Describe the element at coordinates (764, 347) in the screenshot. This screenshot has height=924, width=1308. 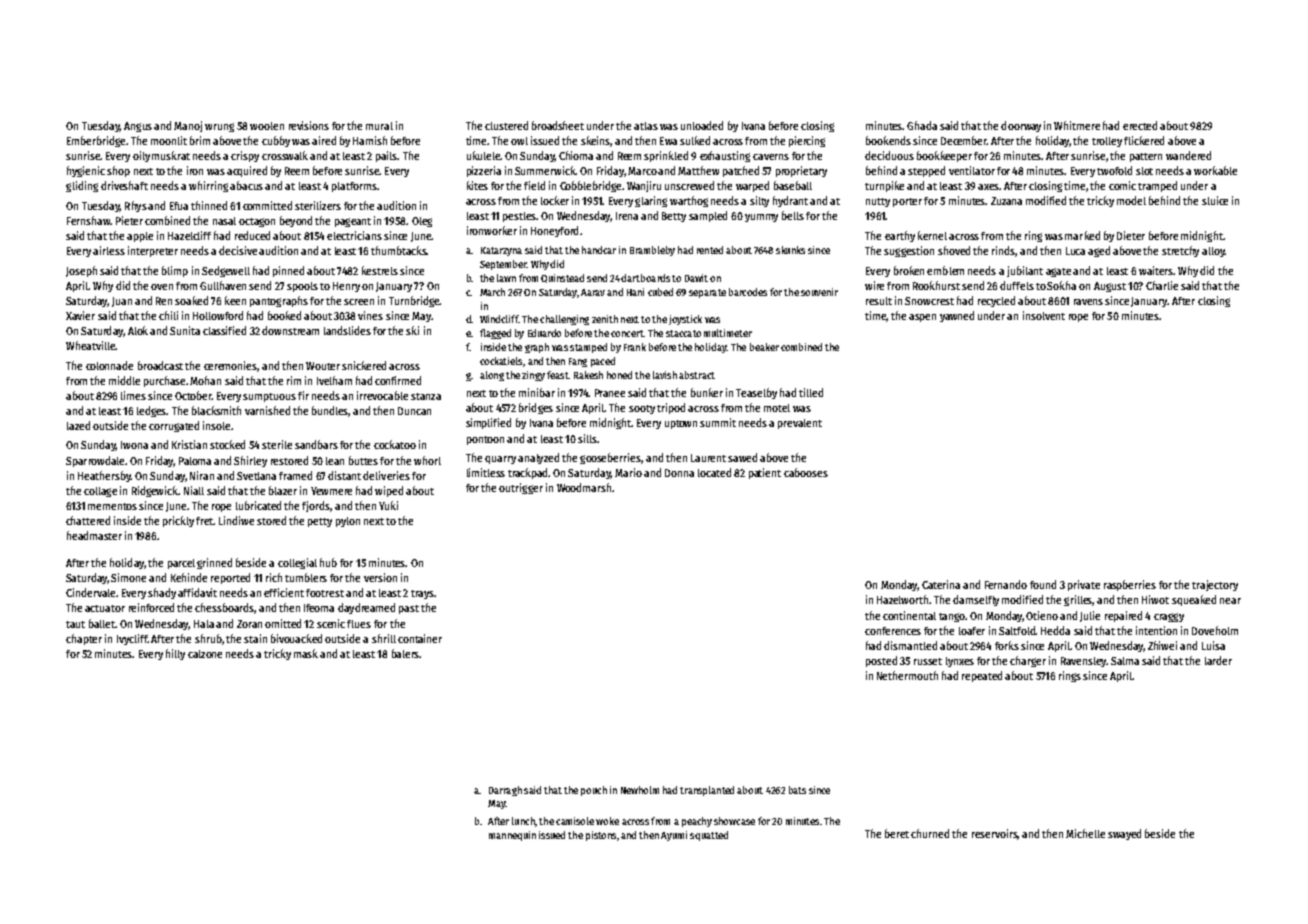
I see `beaker` at that location.
